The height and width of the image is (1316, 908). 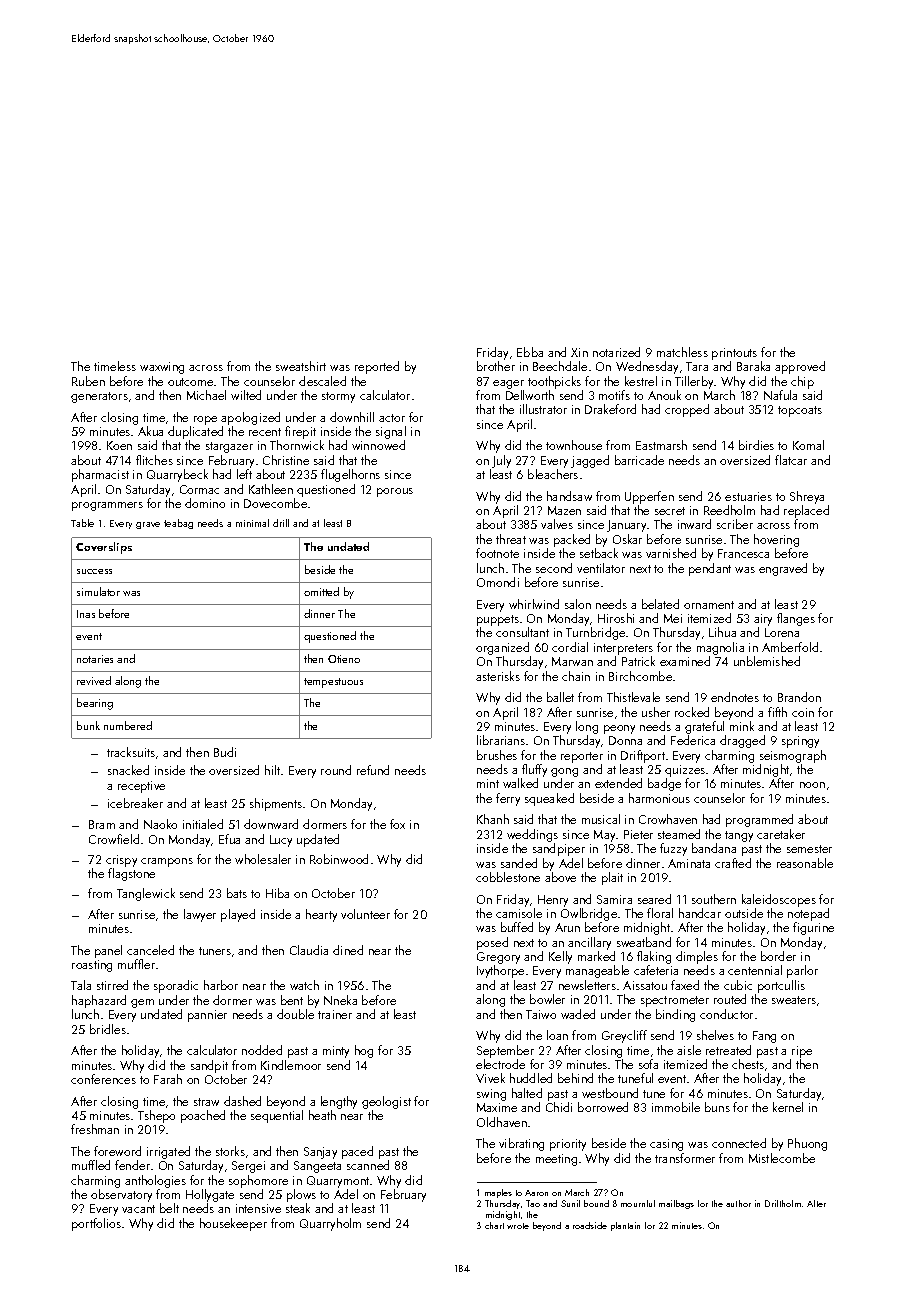 What do you see at coordinates (549, 799) in the image?
I see `squeaked` at bounding box center [549, 799].
